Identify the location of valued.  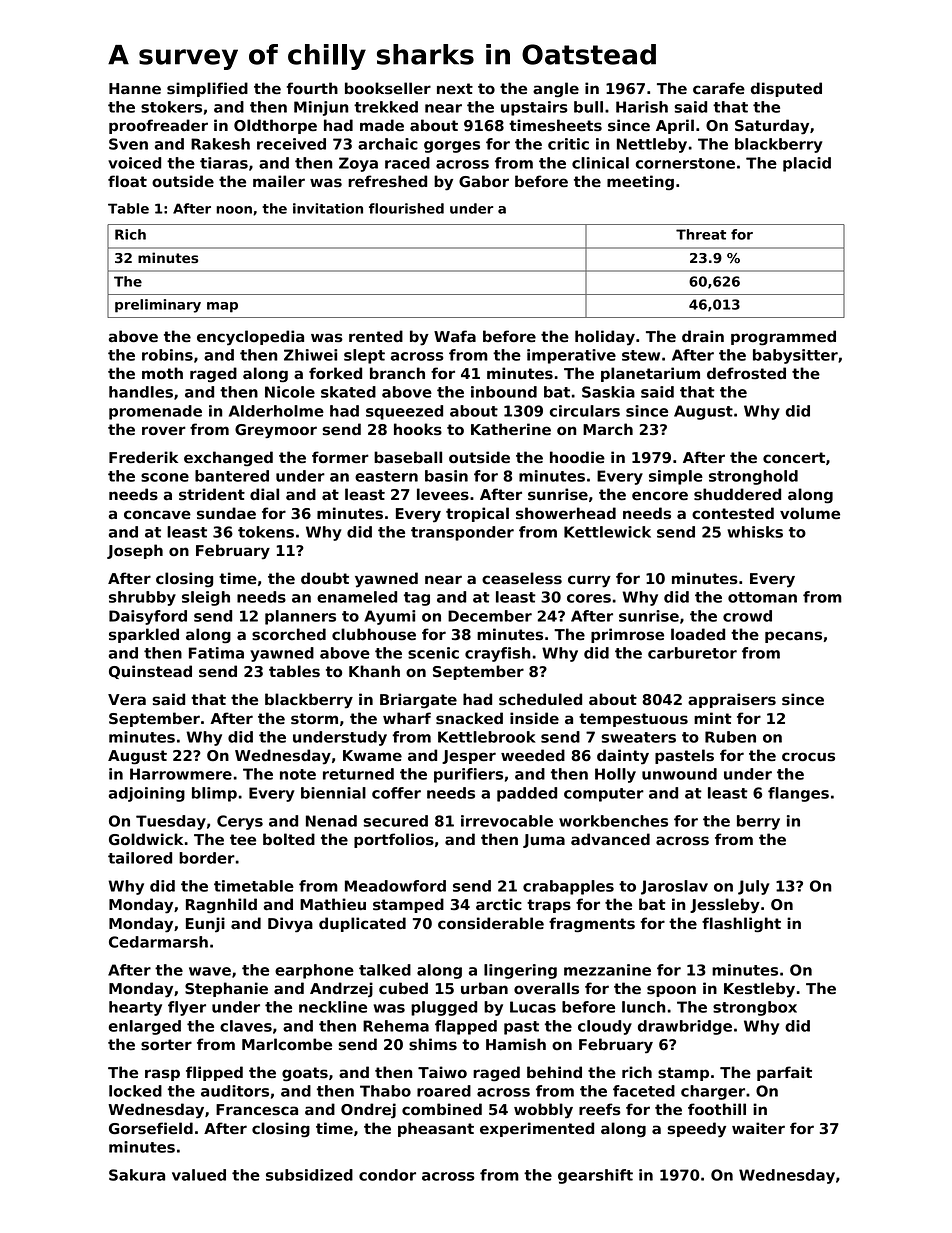
(199, 1175).
